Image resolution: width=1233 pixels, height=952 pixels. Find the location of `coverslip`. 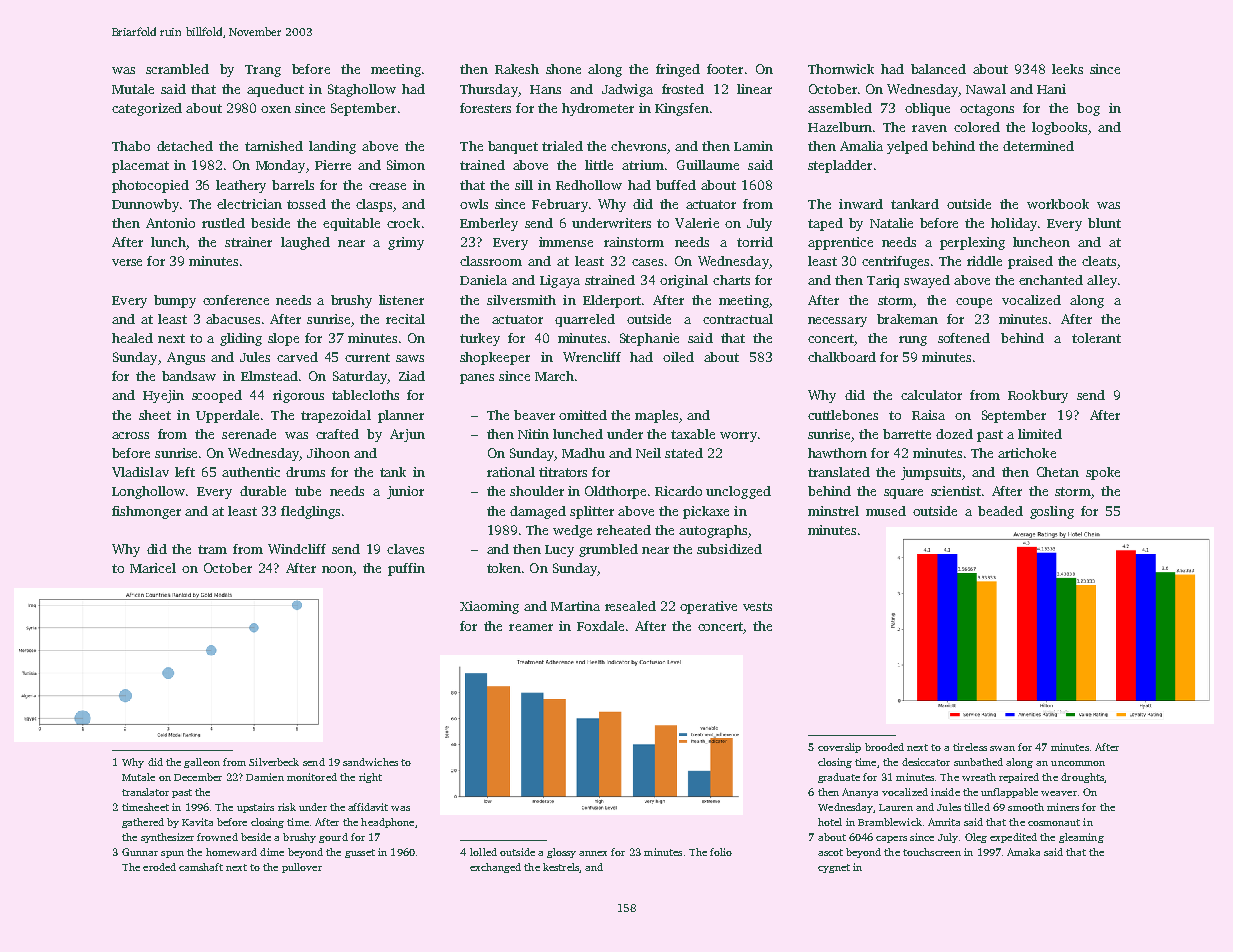

coverslip is located at coordinates (839, 748).
